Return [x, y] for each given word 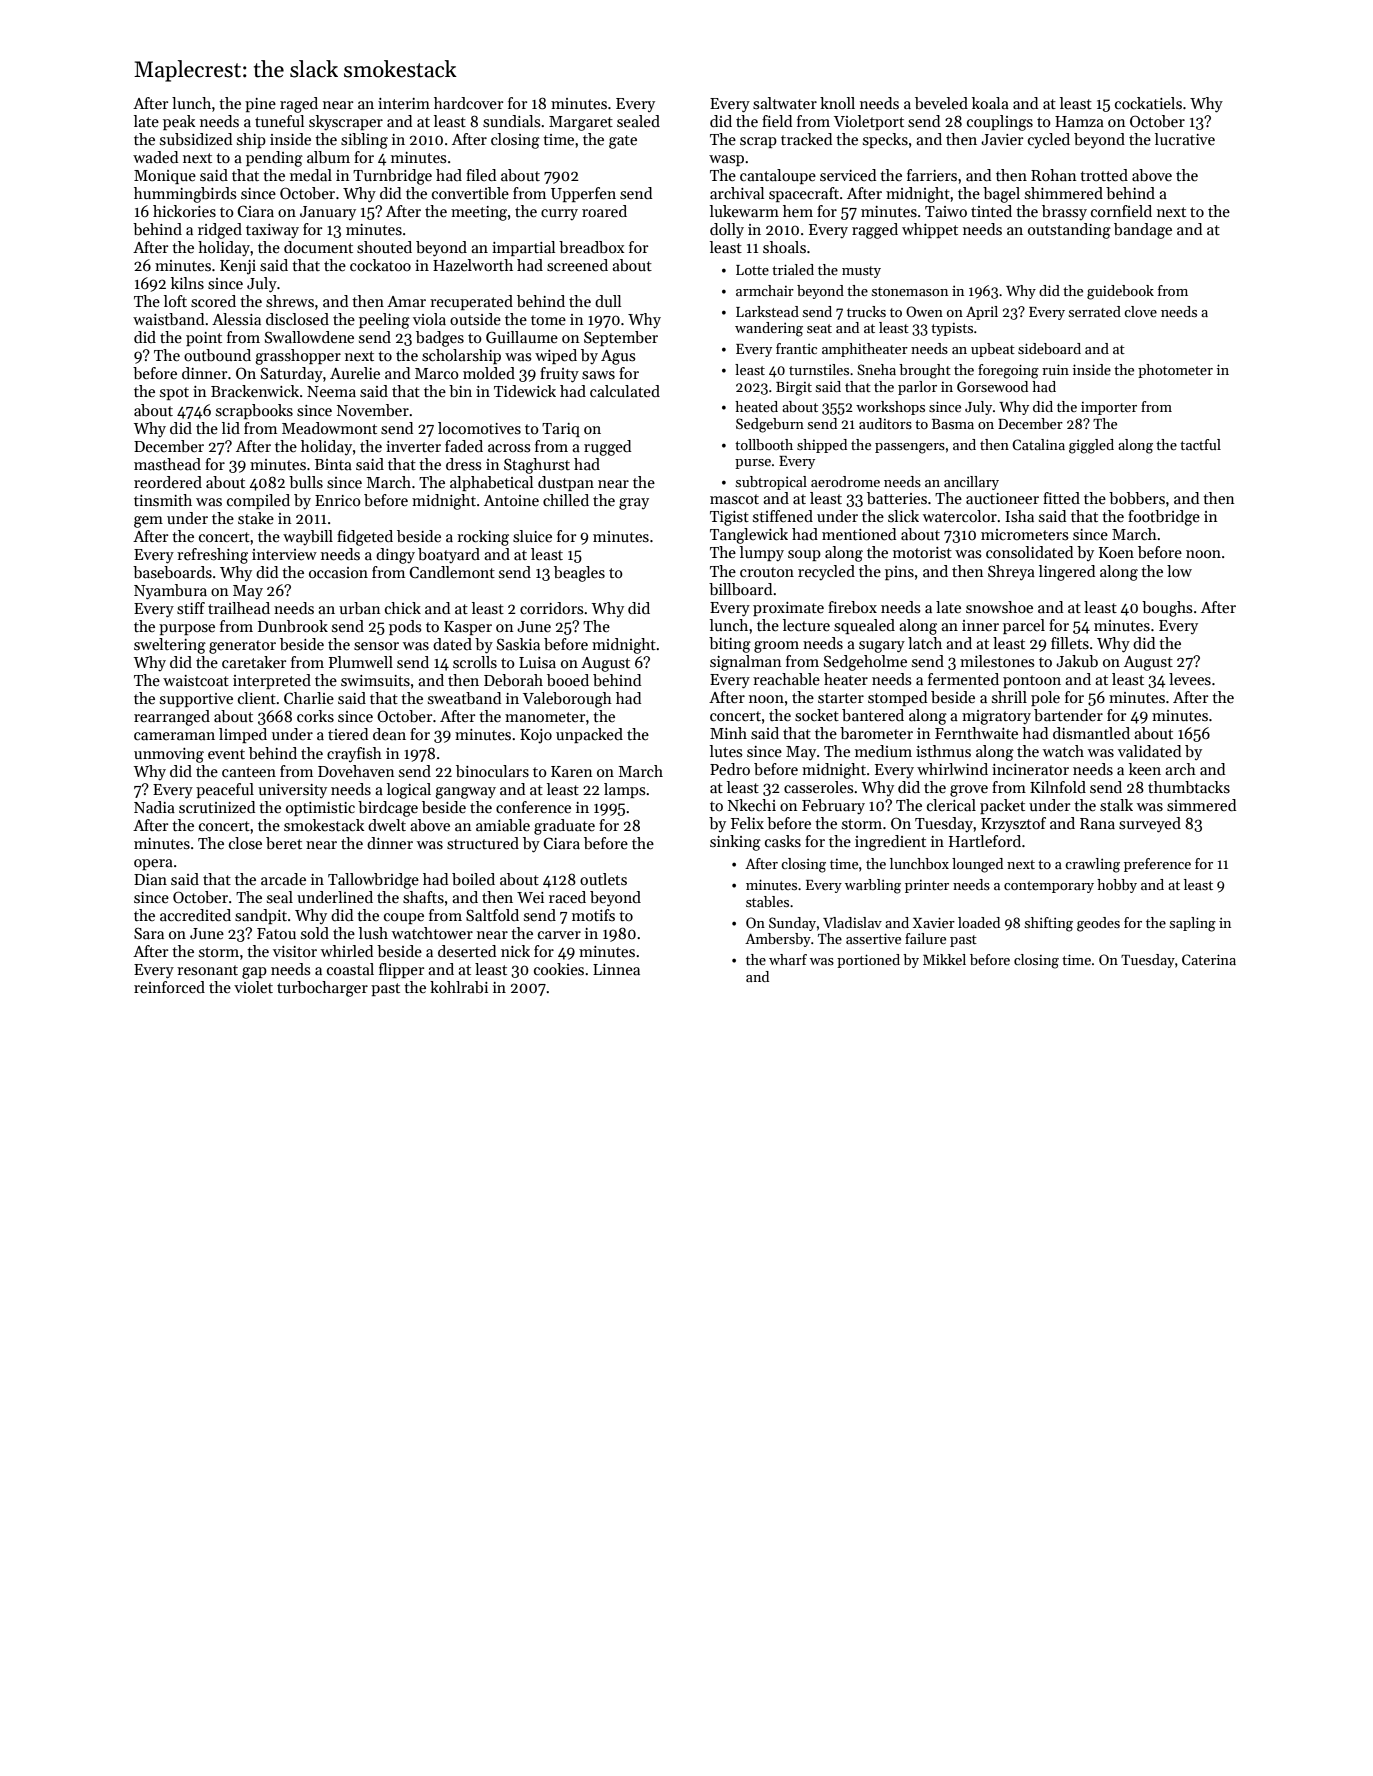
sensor [376, 646]
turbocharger [322, 989]
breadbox [592, 247]
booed [568, 680]
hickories [184, 211]
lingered [1067, 573]
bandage [1143, 231]
